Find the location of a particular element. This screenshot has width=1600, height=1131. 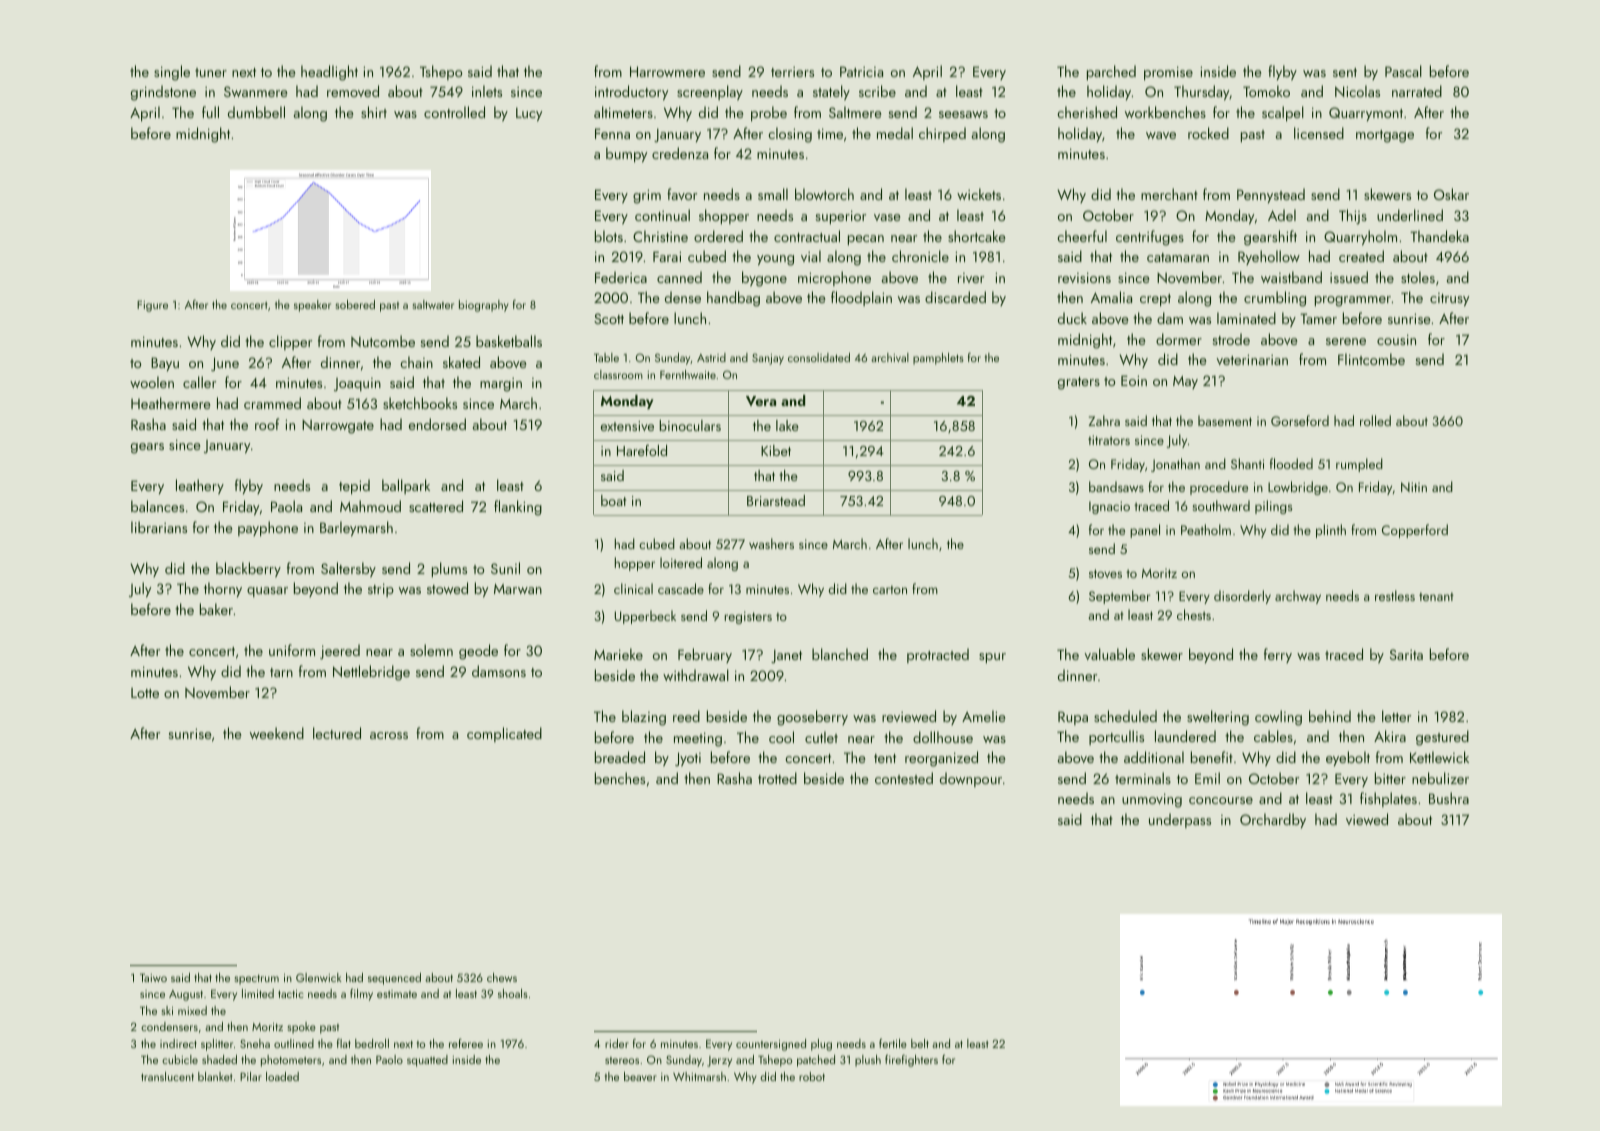

stoves is located at coordinates (1105, 573).
